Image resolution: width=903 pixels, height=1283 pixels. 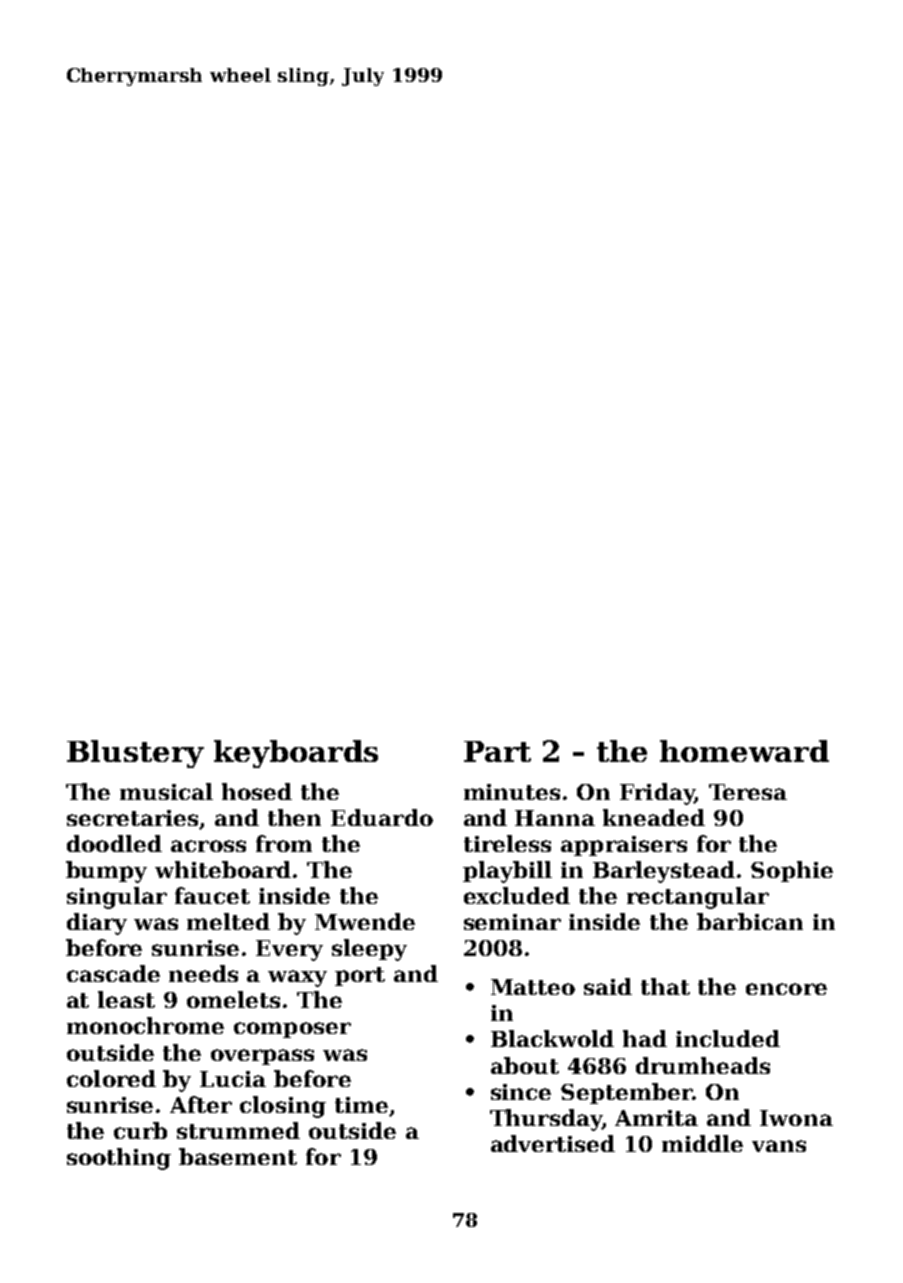 What do you see at coordinates (553, 1143) in the screenshot?
I see `advertised` at bounding box center [553, 1143].
